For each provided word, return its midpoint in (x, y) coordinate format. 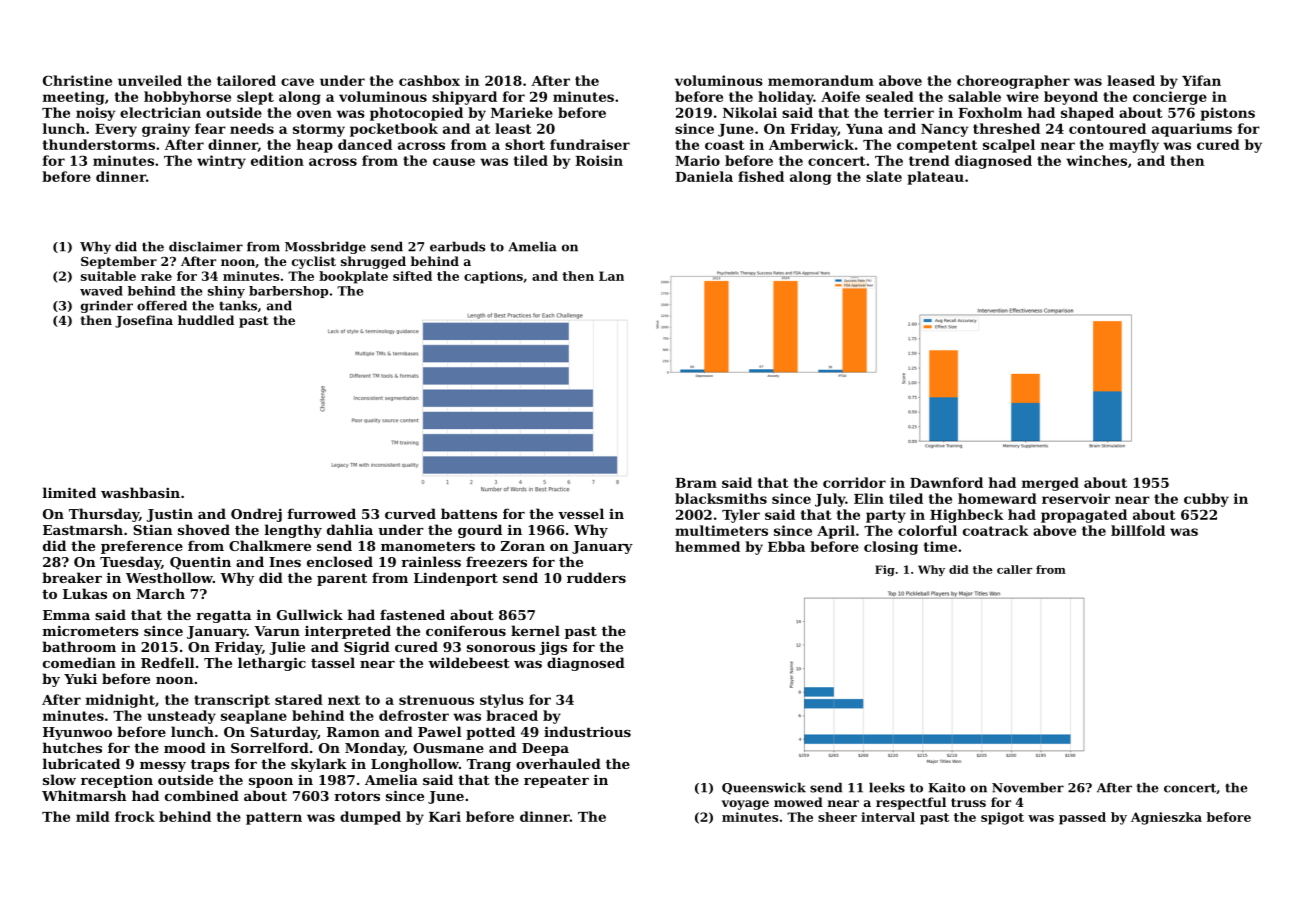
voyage (745, 805)
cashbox (429, 80)
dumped (370, 818)
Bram (696, 483)
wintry (221, 162)
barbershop (288, 292)
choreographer (1013, 82)
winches (1096, 160)
